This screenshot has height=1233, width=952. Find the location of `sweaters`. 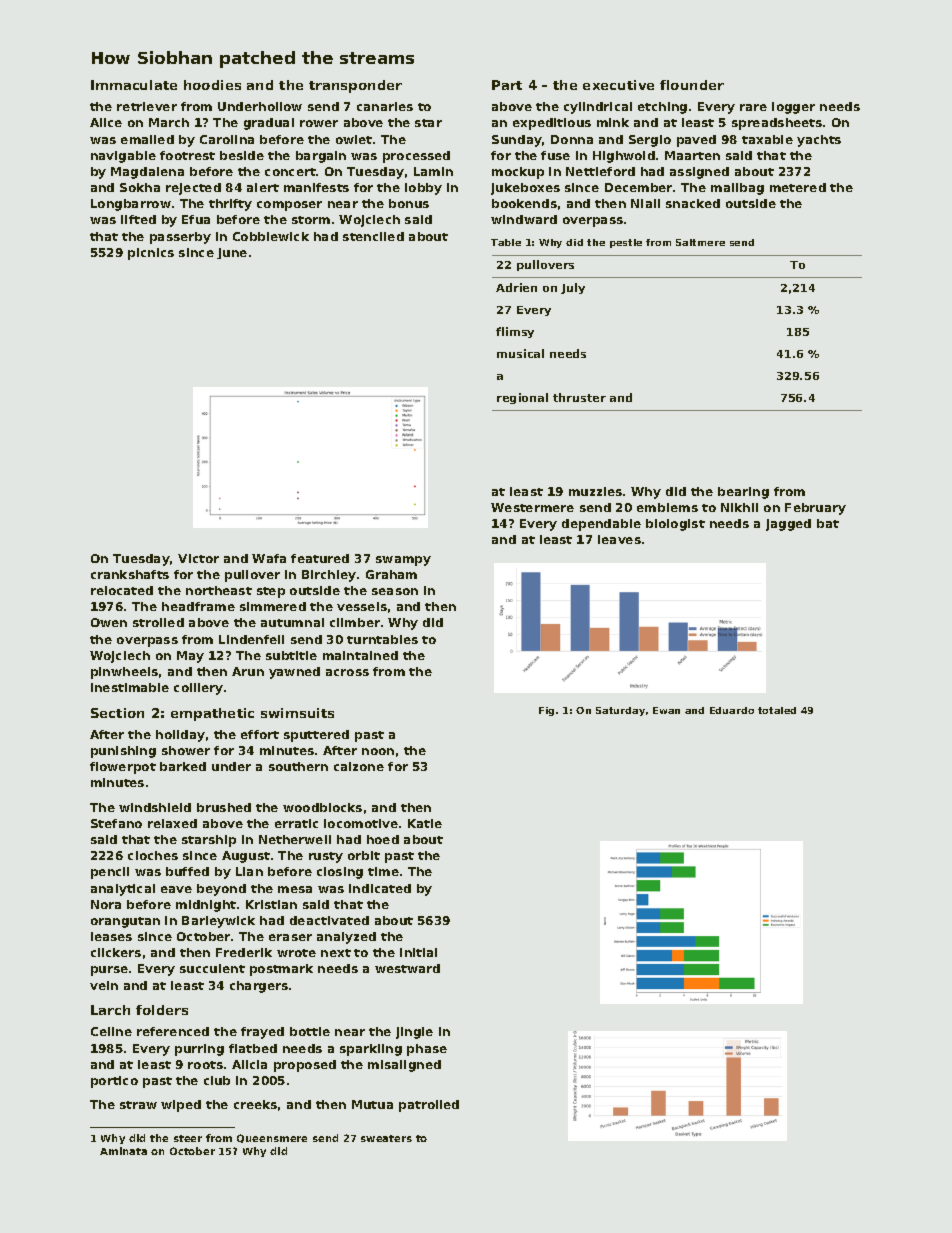

sweaters is located at coordinates (386, 1138).
